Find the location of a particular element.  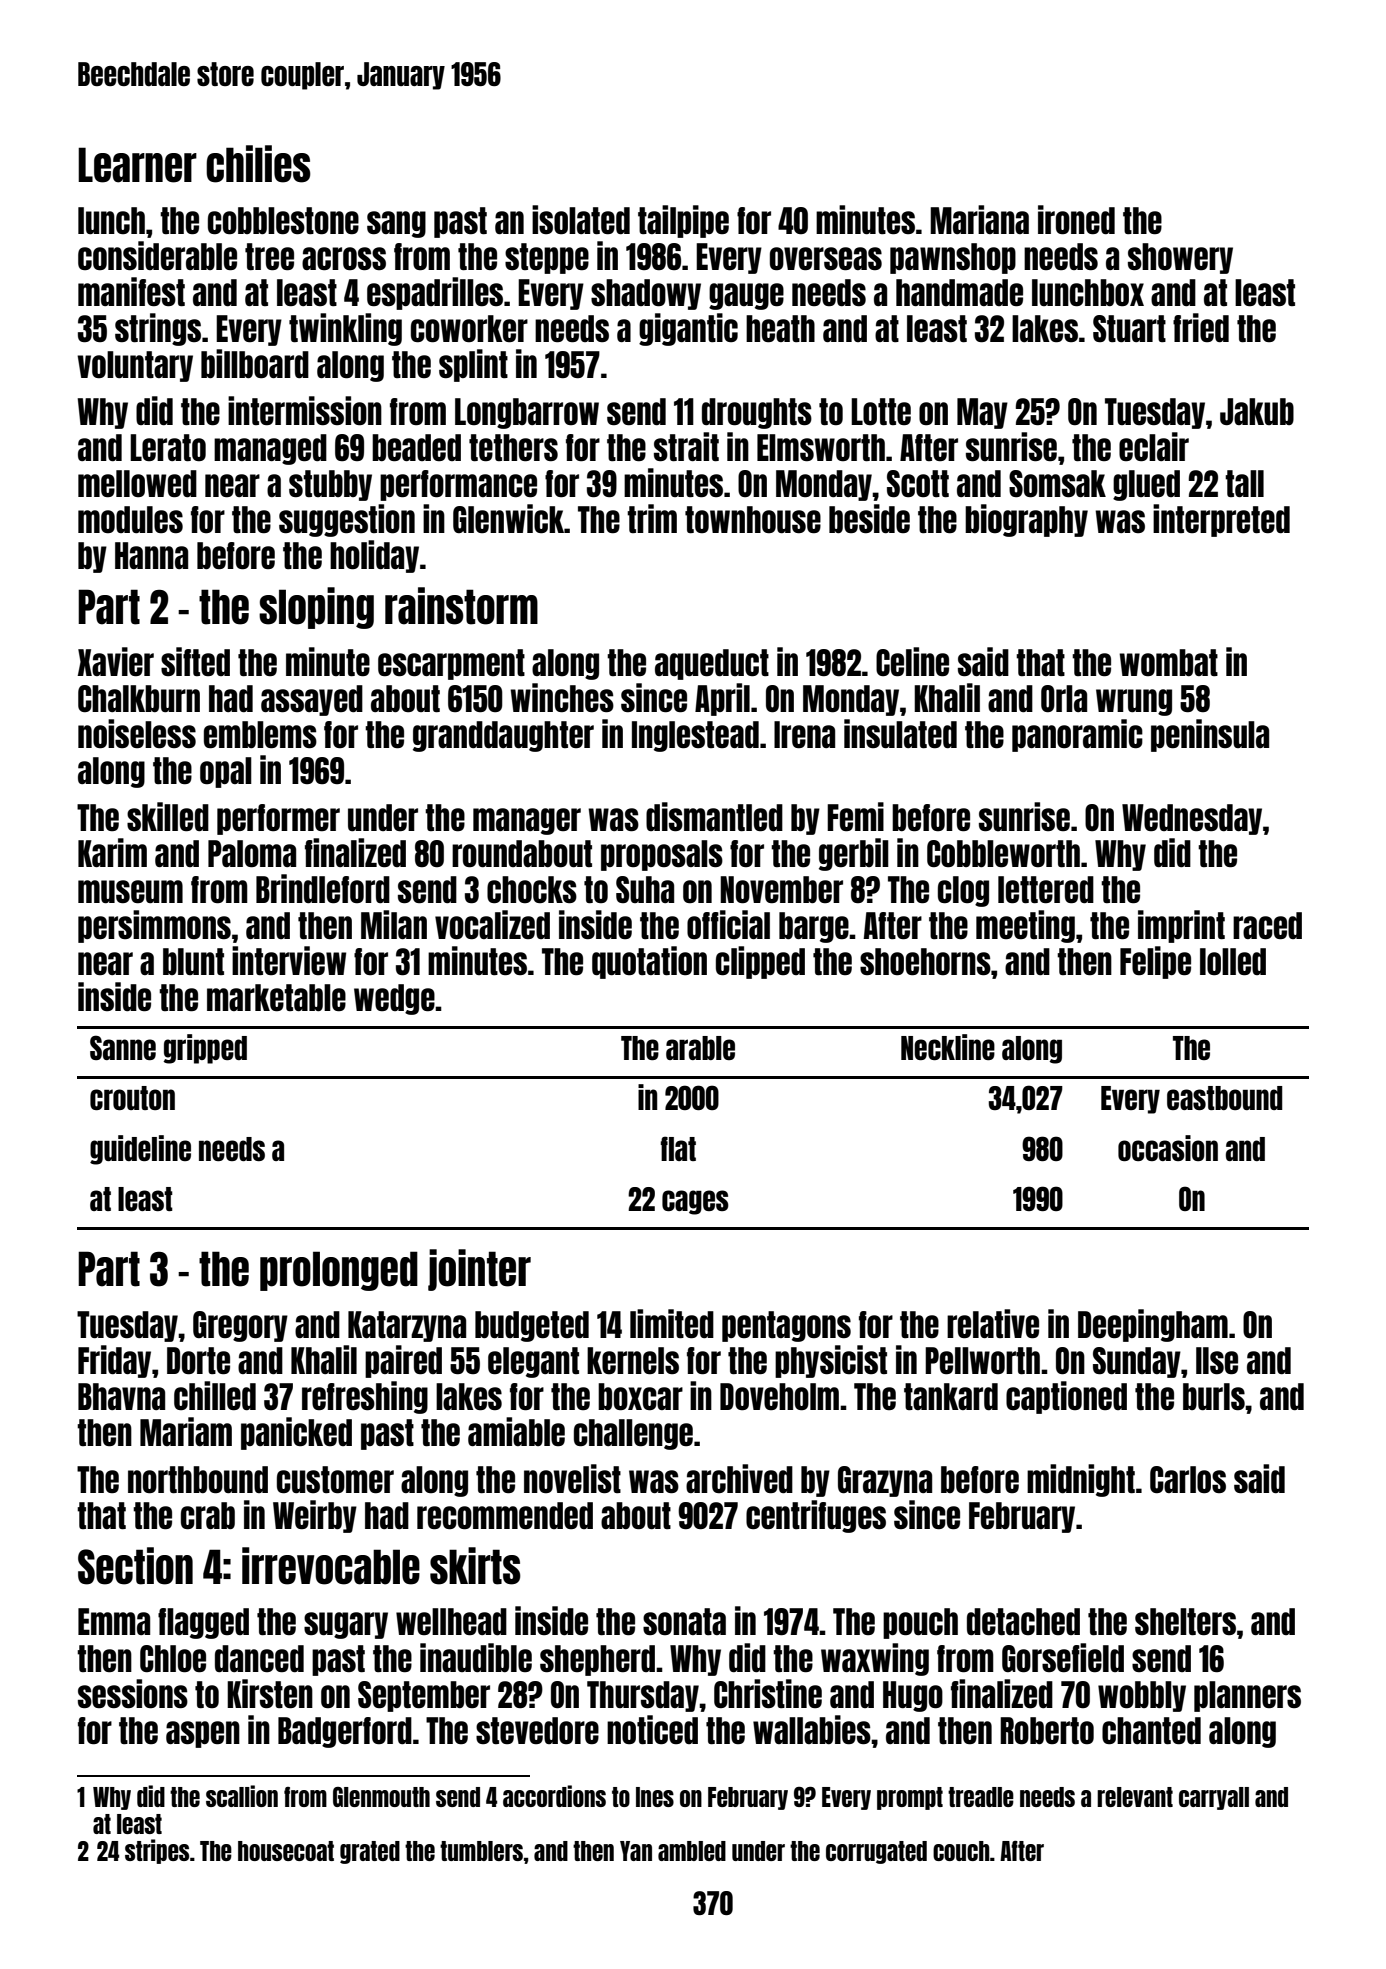

townhouse is located at coordinates (753, 519).
